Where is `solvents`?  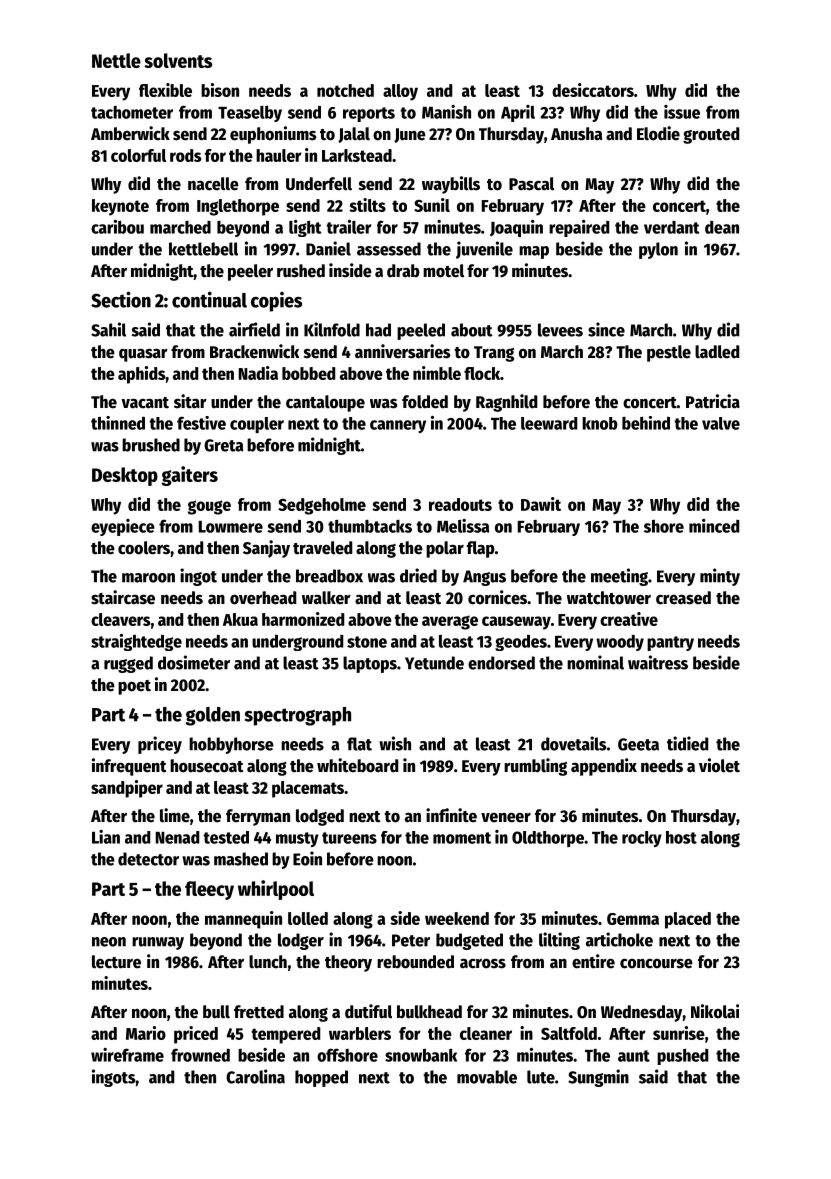
solvents is located at coordinates (178, 60).
